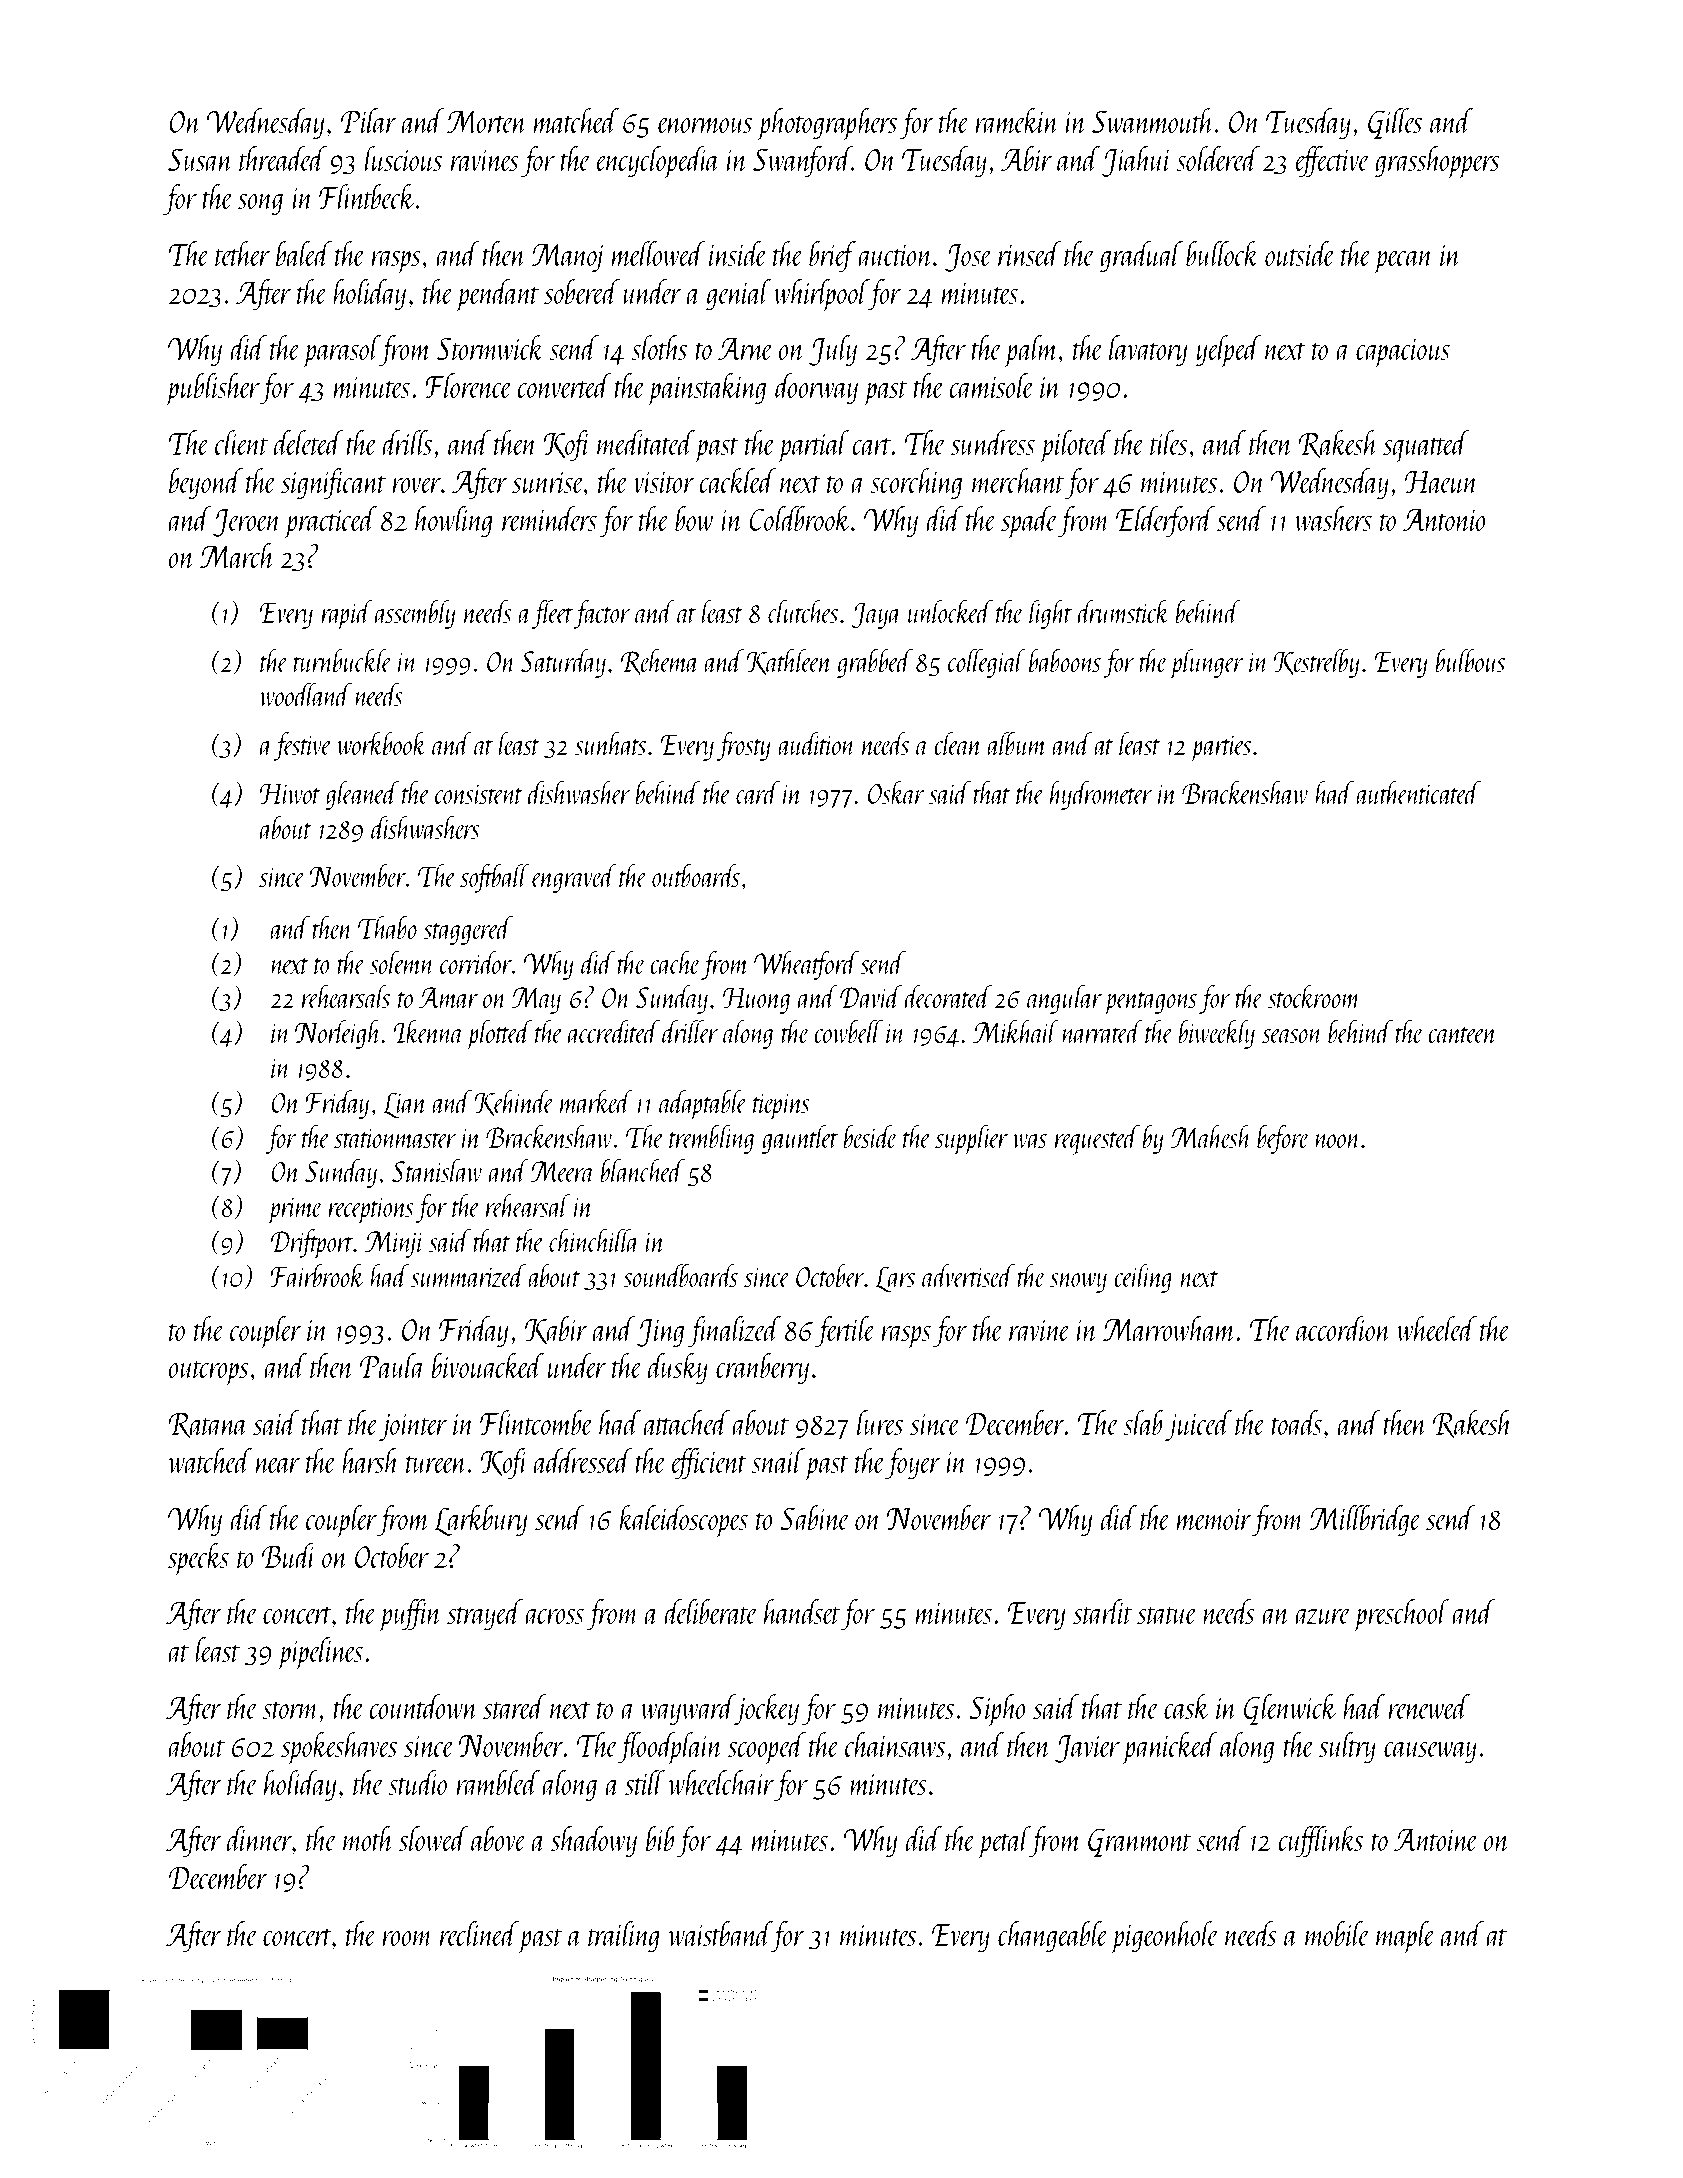 The image size is (1683, 2178). Describe the element at coordinates (872, 446) in the document. I see `cart` at that location.
